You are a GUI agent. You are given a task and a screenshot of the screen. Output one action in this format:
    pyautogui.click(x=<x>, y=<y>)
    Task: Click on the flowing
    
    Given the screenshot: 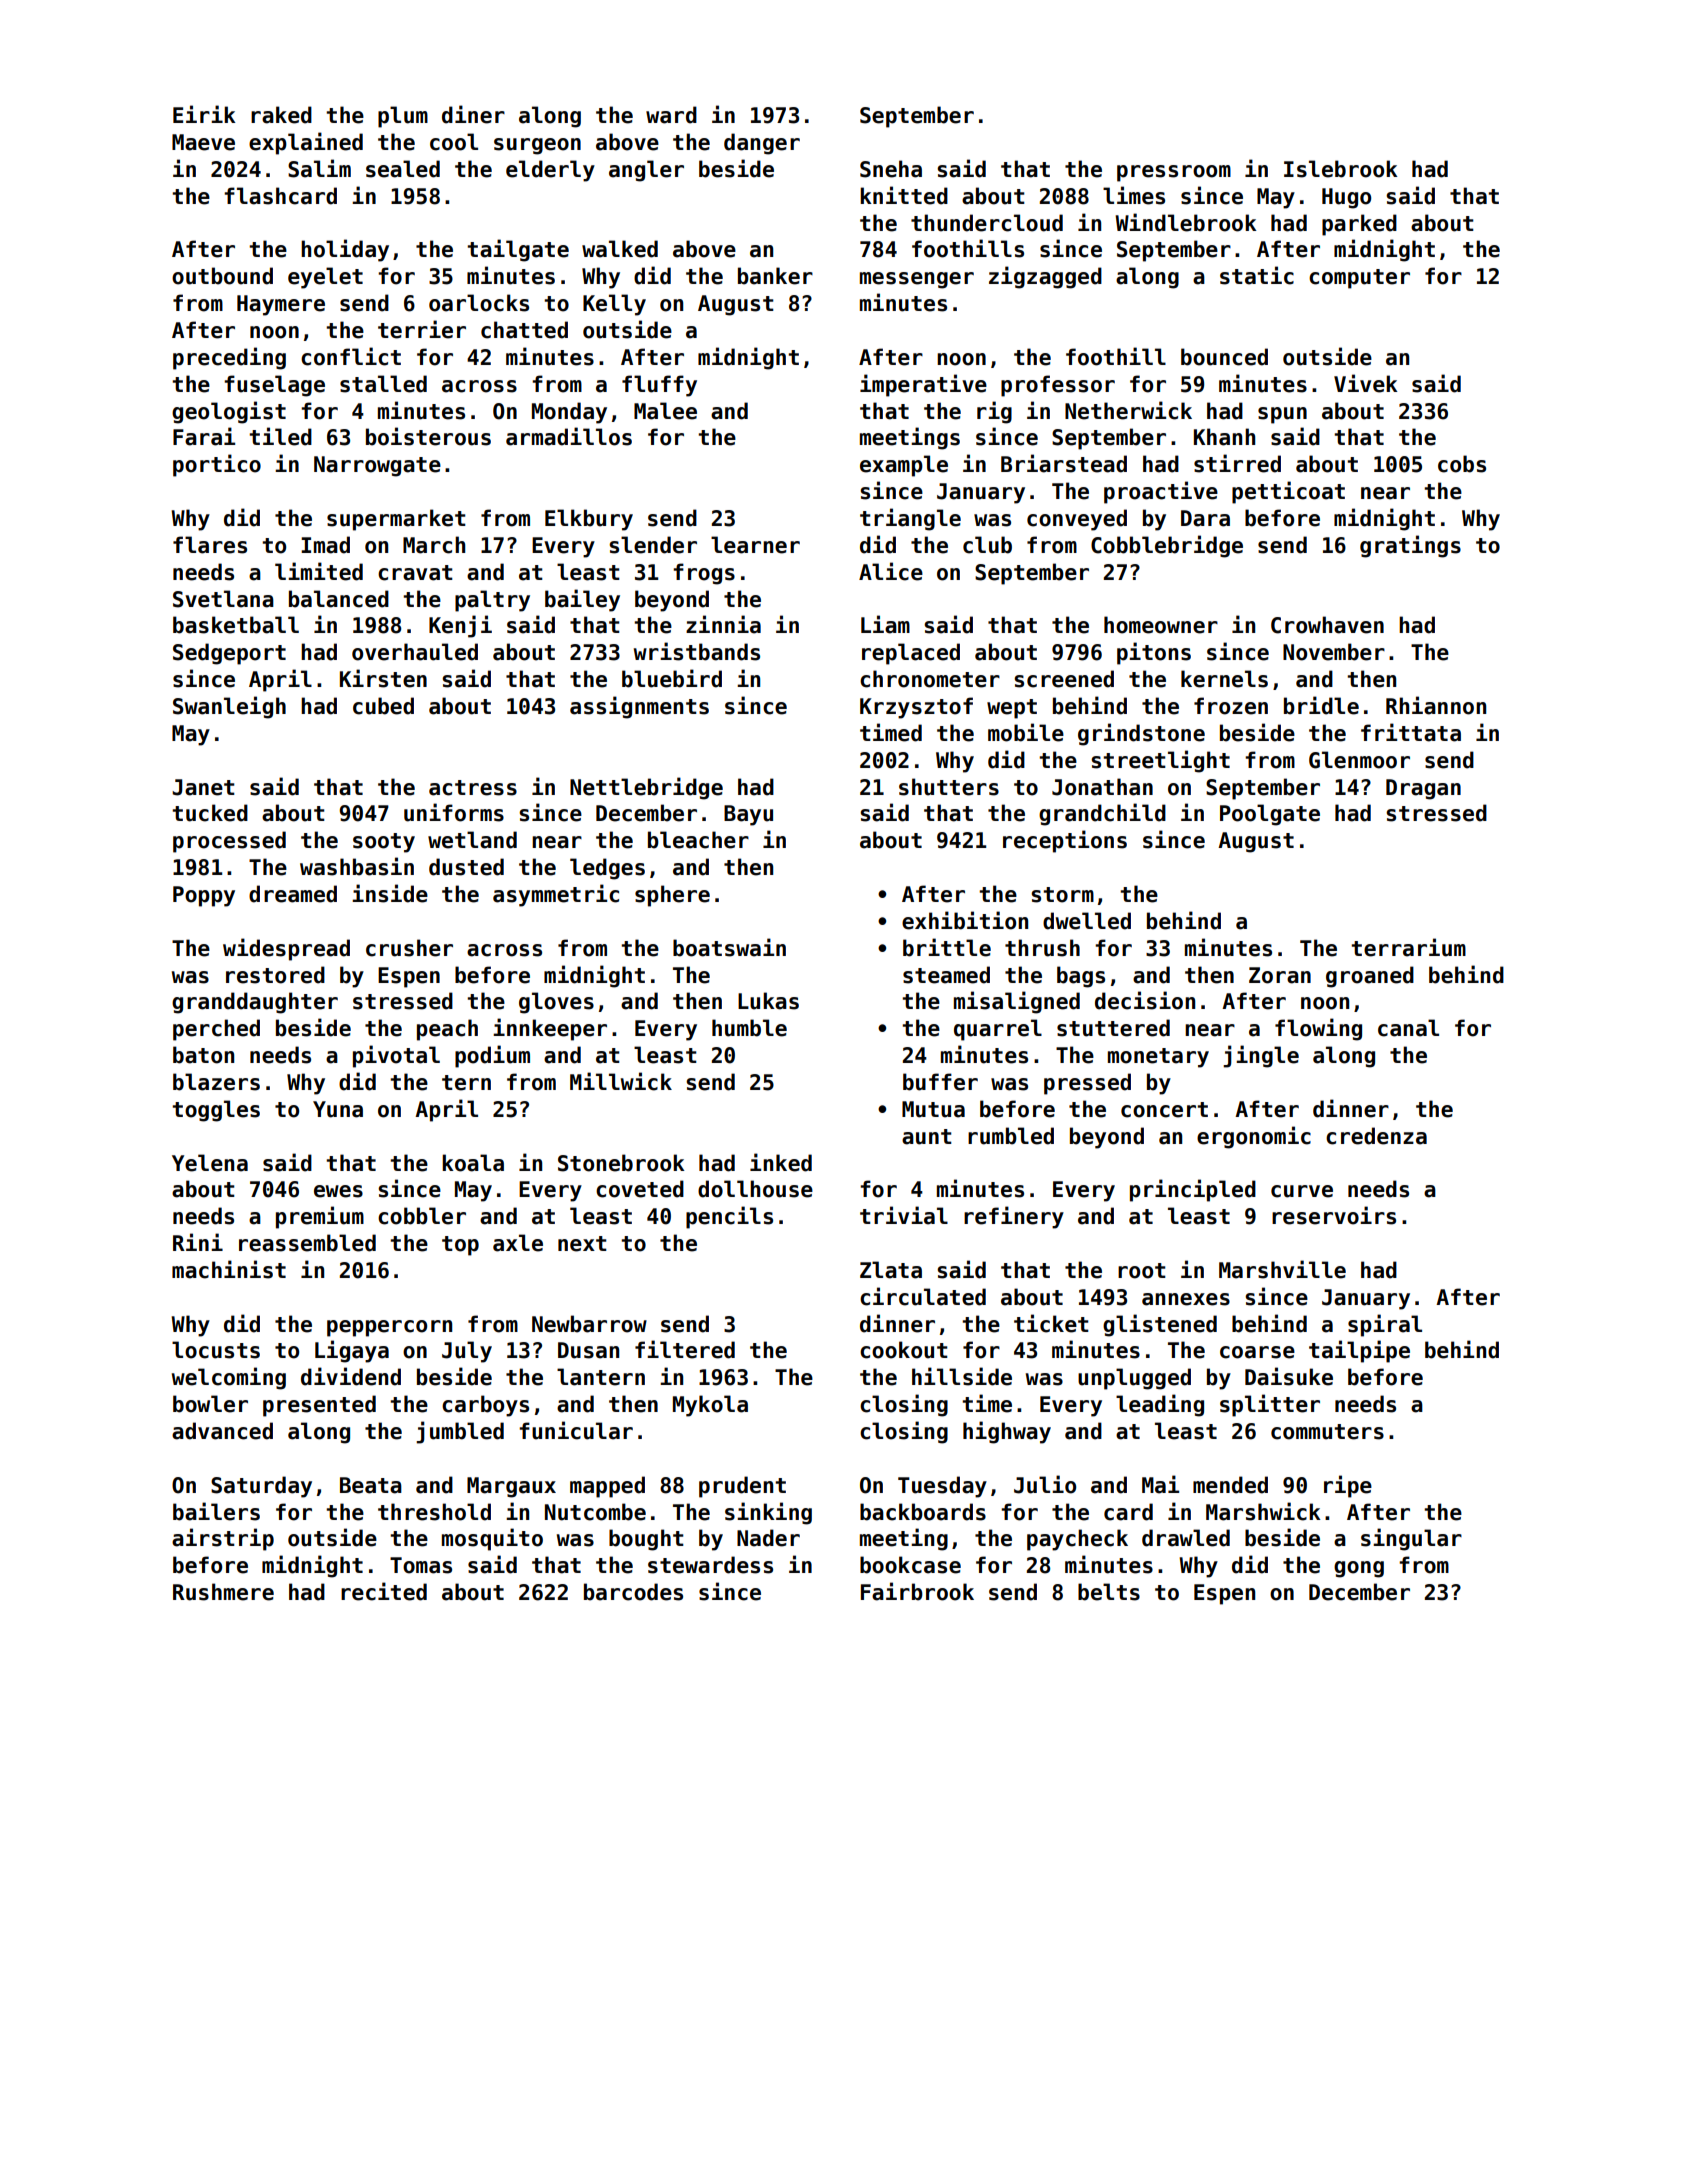 What is the action you would take?
    pyautogui.click(x=1318, y=1029)
